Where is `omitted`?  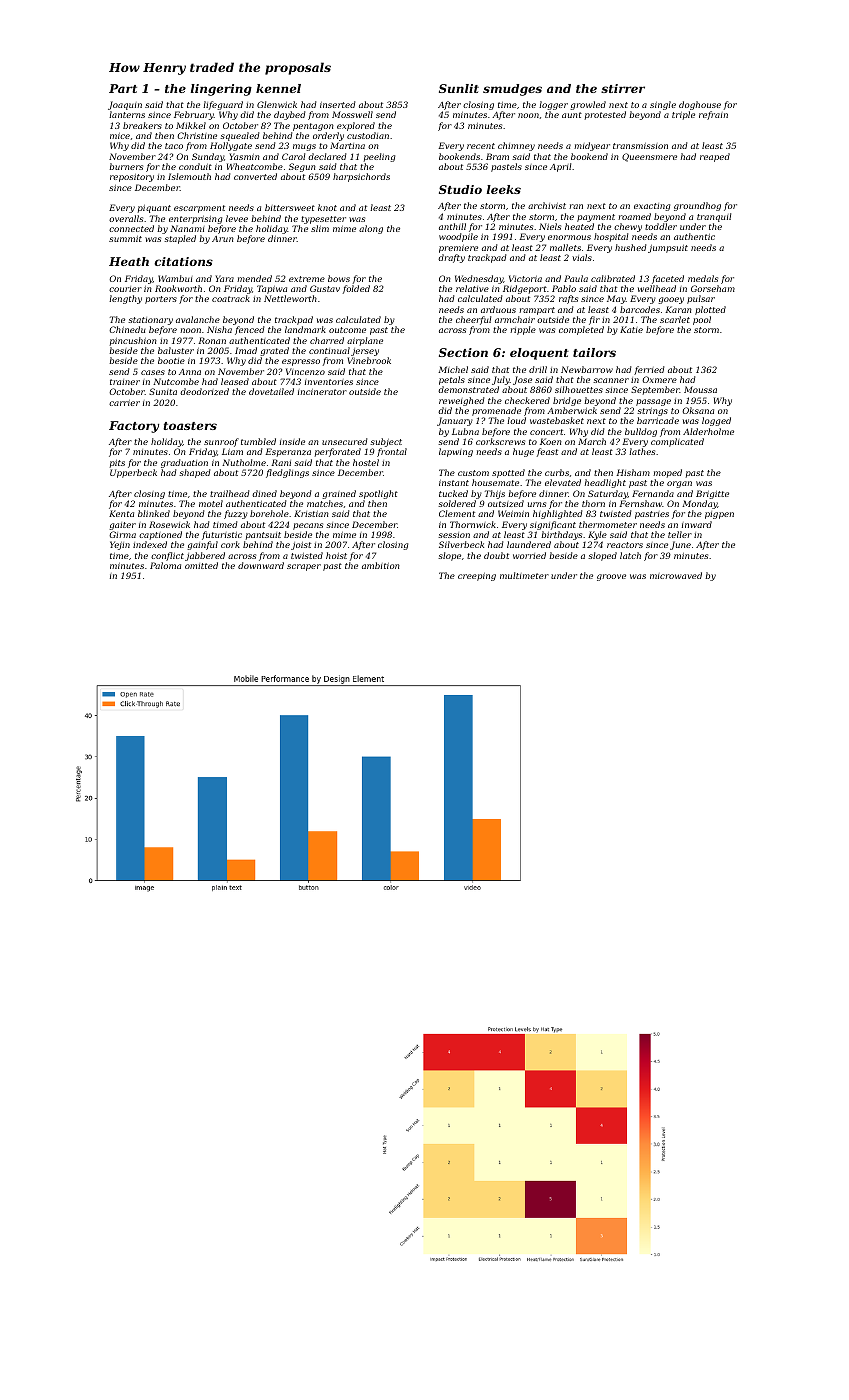 omitted is located at coordinates (201, 565).
